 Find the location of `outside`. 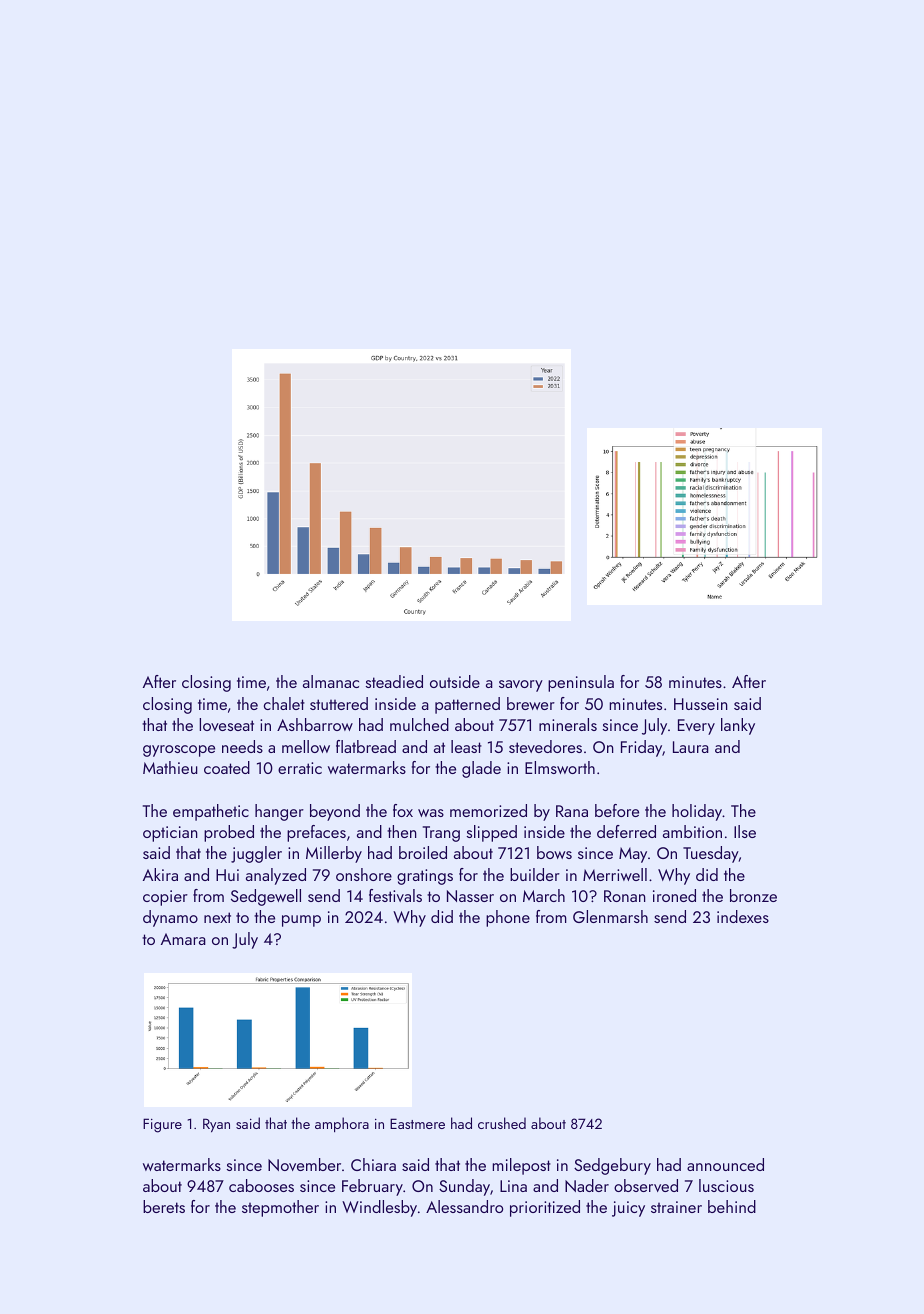

outside is located at coordinates (455, 681).
